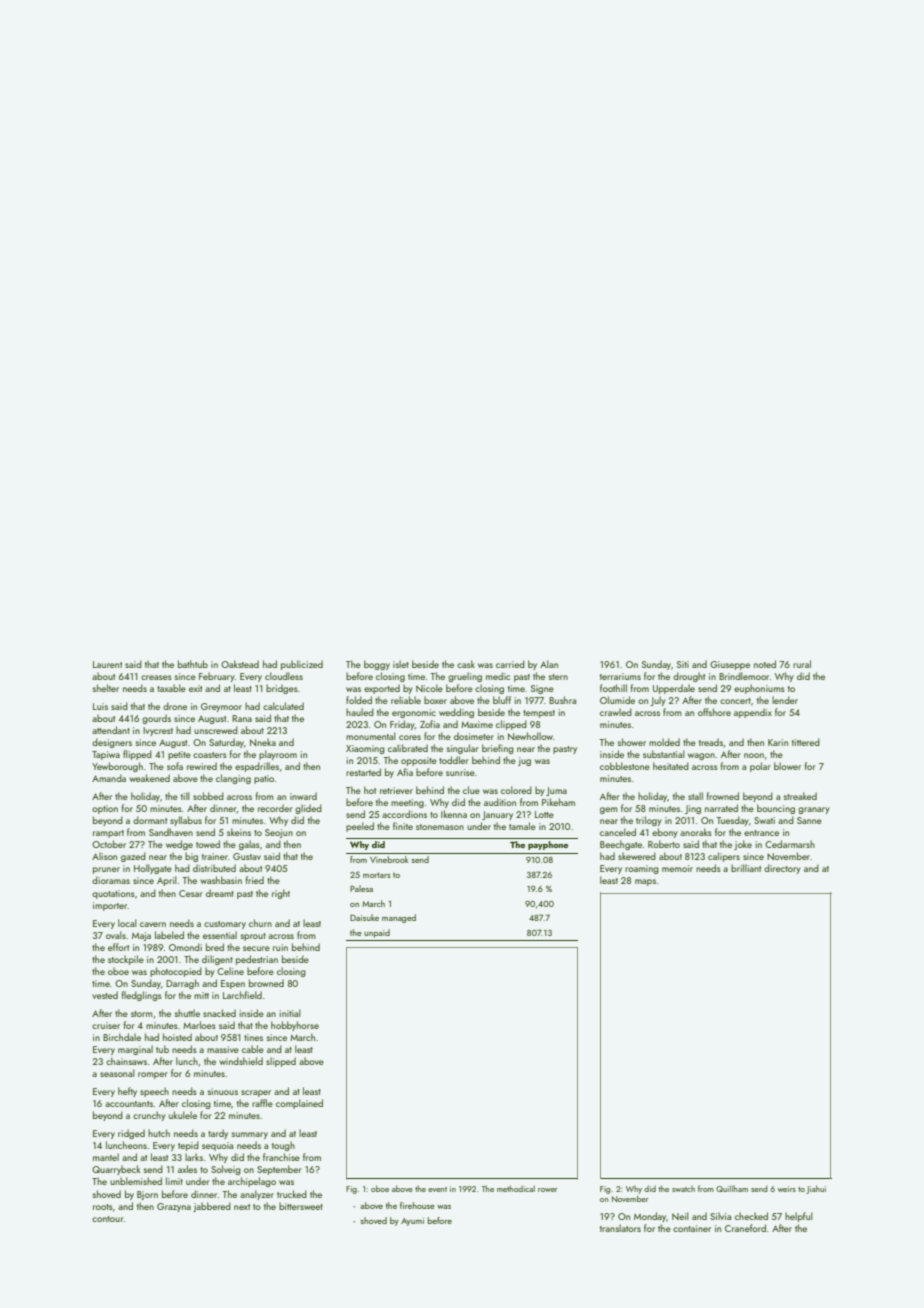 This screenshot has height=1308, width=924. Describe the element at coordinates (524, 761) in the screenshot. I see `jug` at that location.
